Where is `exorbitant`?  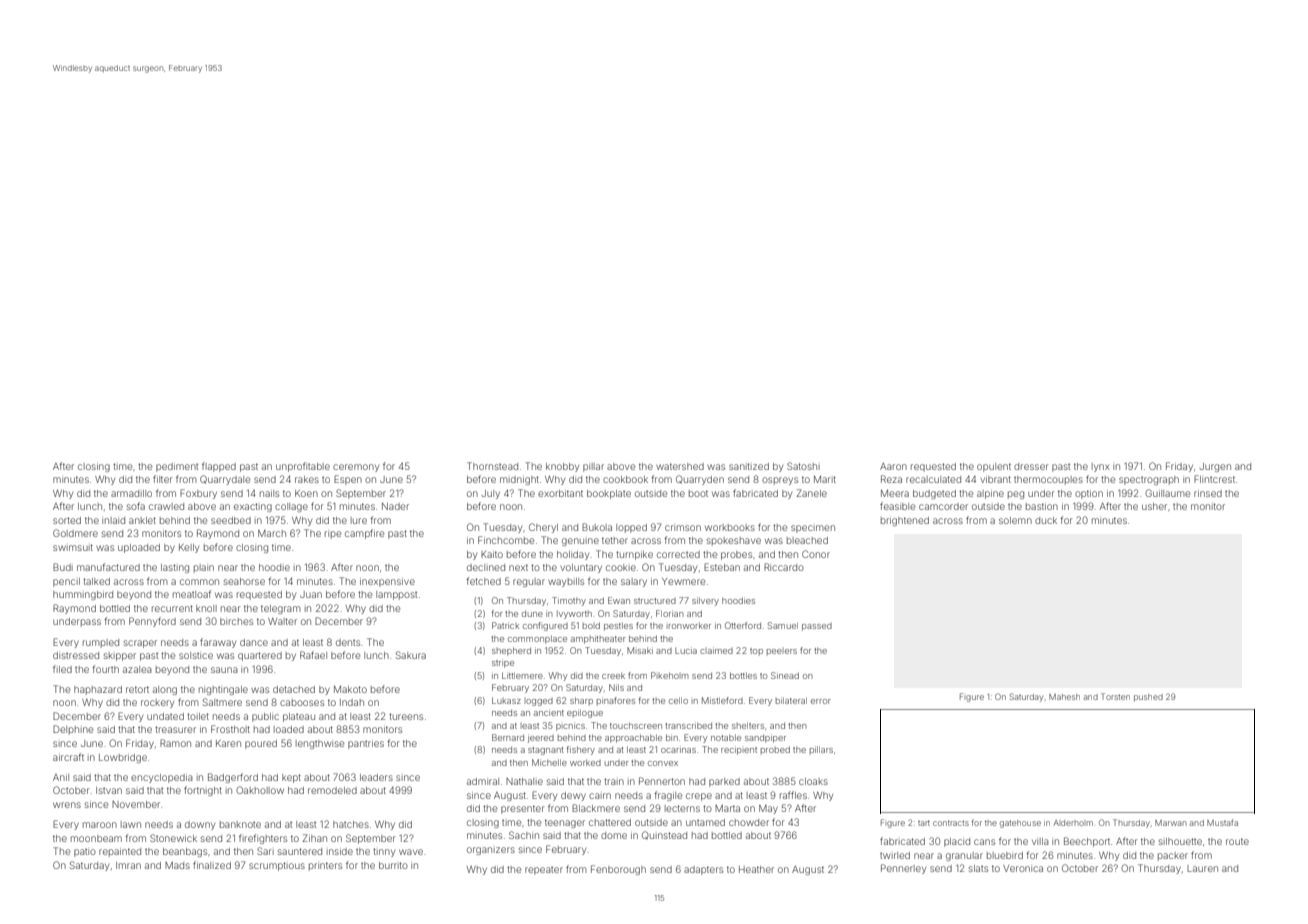 exorbitant is located at coordinates (560, 493).
